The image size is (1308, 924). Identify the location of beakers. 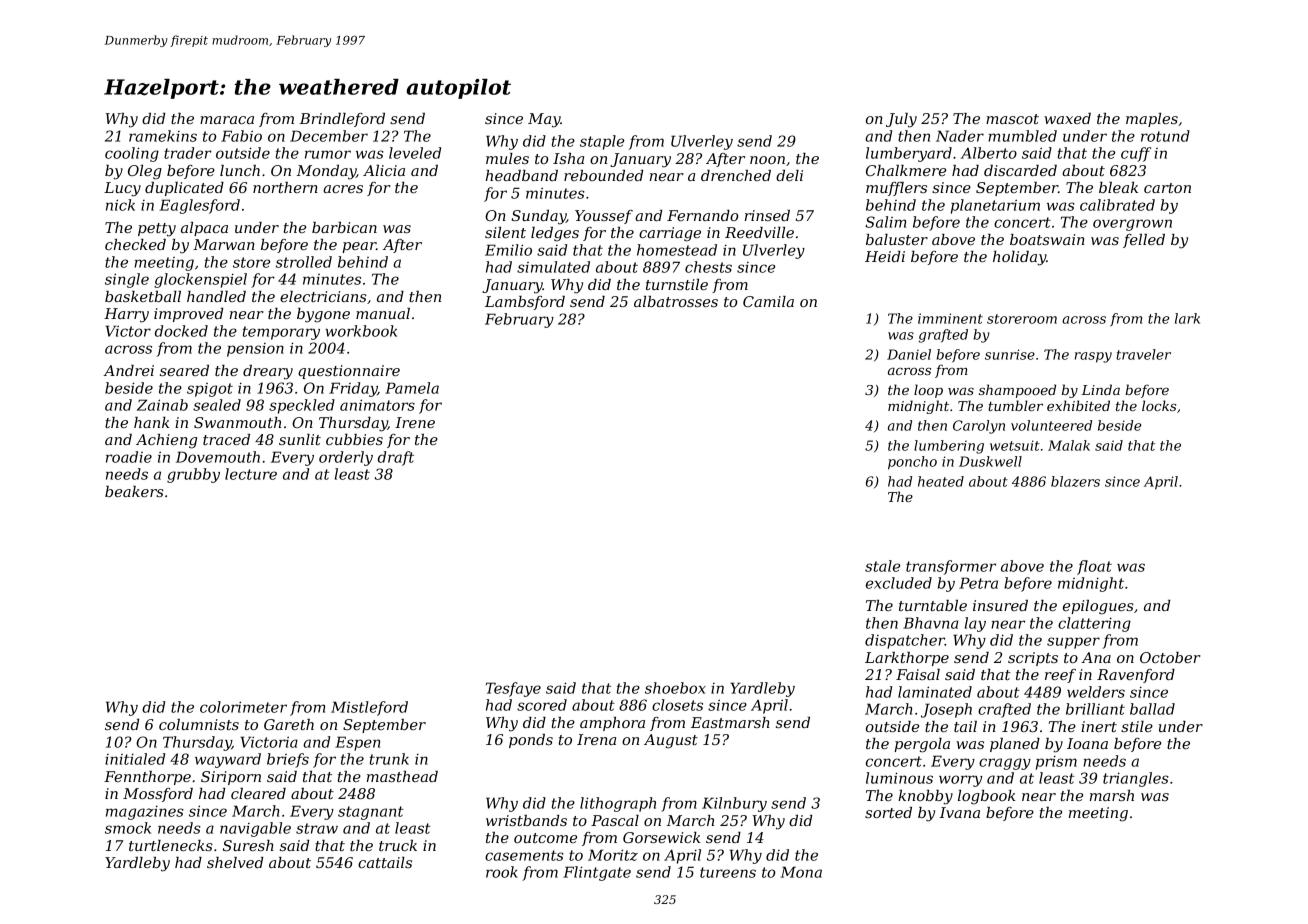
(134, 491).
